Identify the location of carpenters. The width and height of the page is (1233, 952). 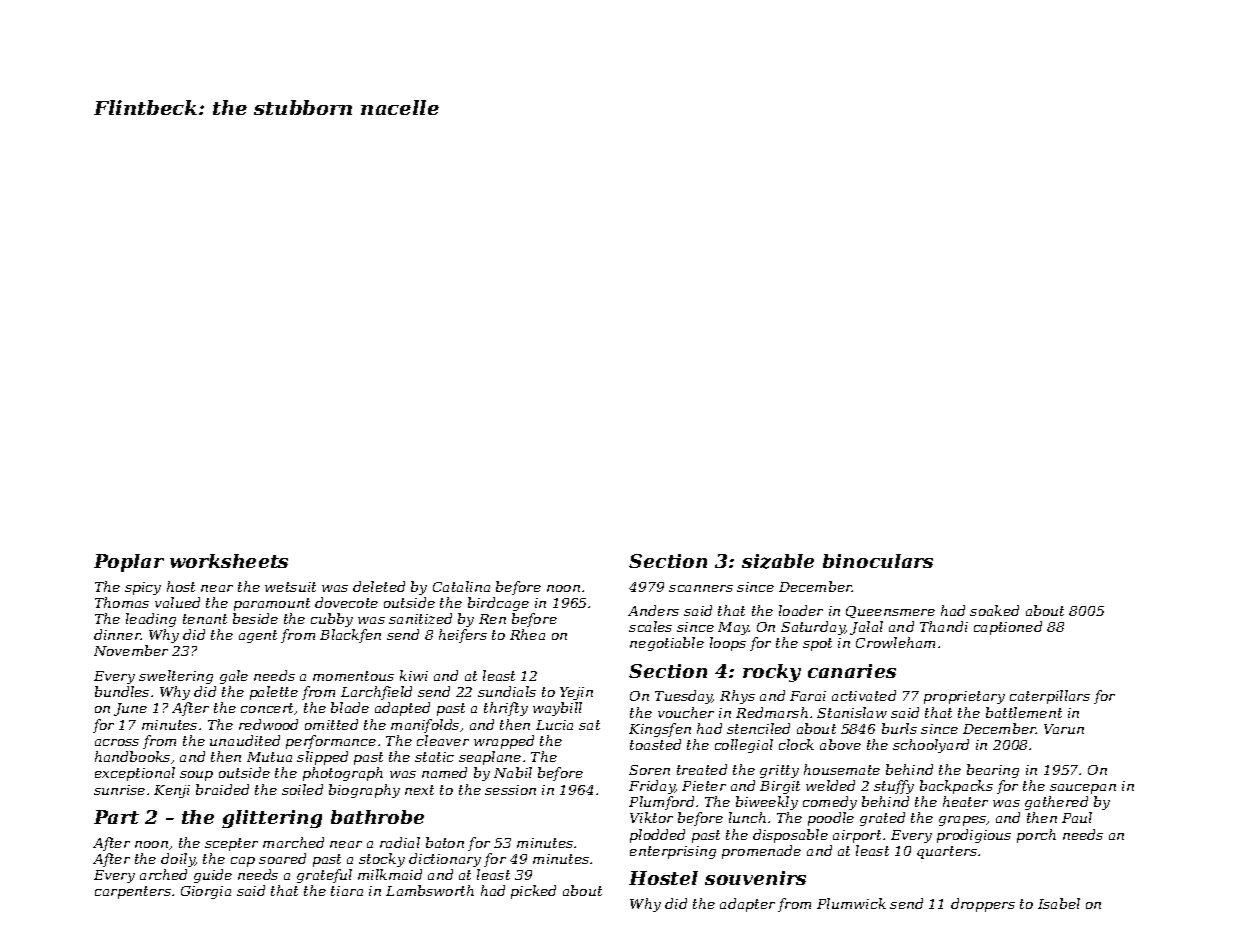
(133, 892).
